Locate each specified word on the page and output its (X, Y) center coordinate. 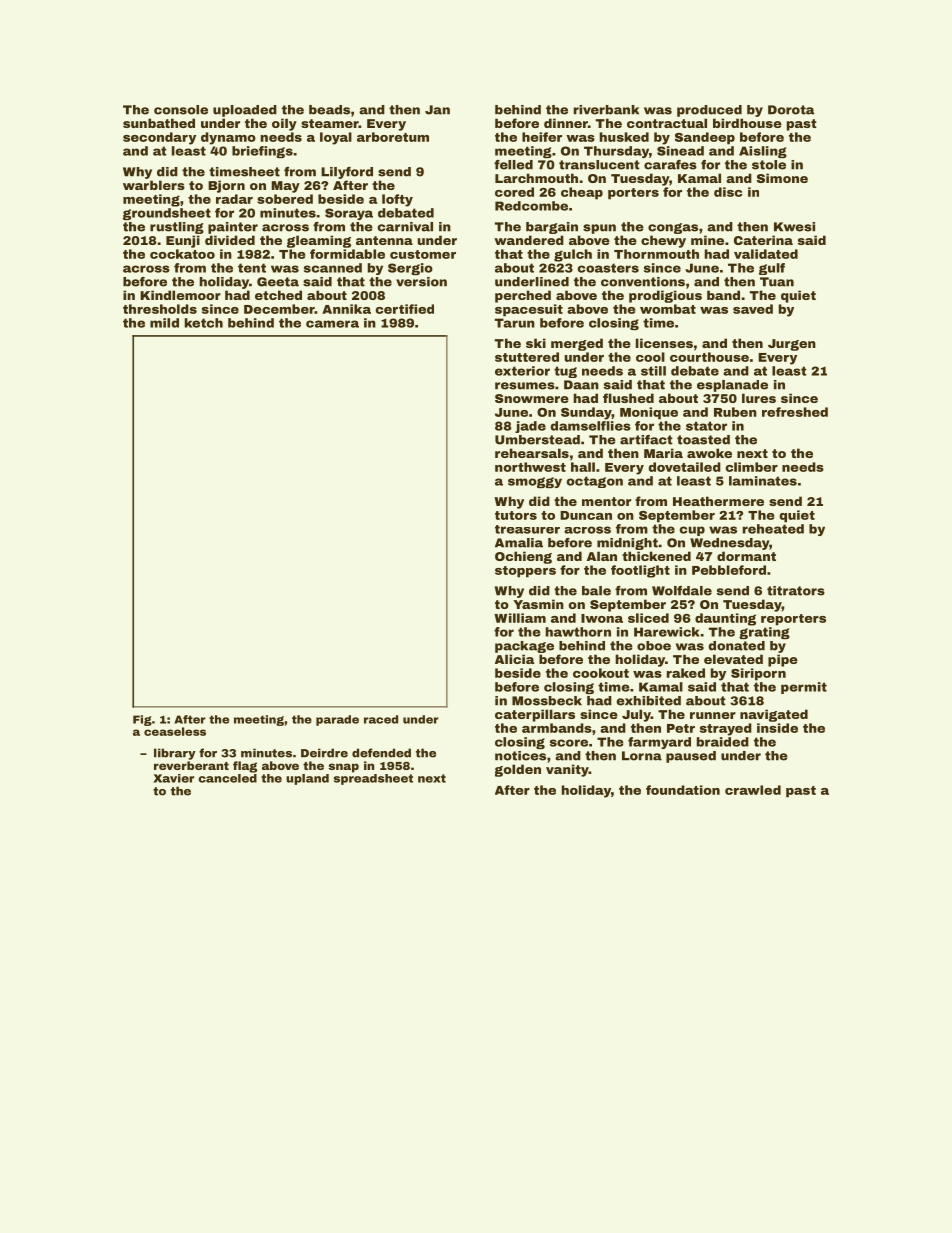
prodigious (665, 296)
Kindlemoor (180, 295)
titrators (796, 591)
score (569, 743)
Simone (782, 178)
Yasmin (538, 604)
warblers (154, 185)
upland (307, 779)
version (421, 282)
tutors (516, 515)
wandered (529, 240)
